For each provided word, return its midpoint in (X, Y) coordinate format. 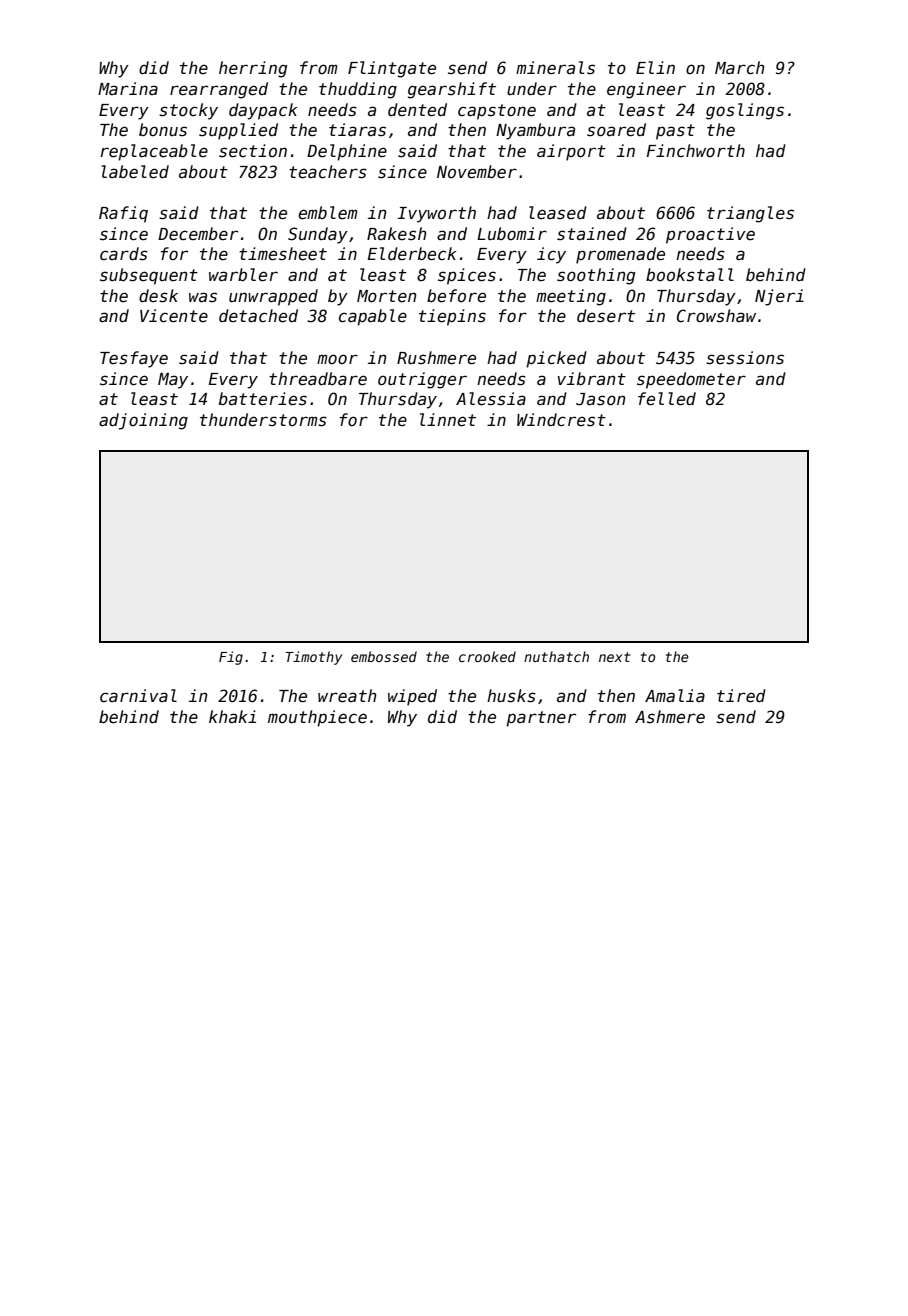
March (739, 68)
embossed (384, 656)
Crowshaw (716, 316)
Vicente (174, 316)
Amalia (675, 696)
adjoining (143, 421)
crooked (487, 656)
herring (253, 69)
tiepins (452, 317)
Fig (231, 658)
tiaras (357, 130)
